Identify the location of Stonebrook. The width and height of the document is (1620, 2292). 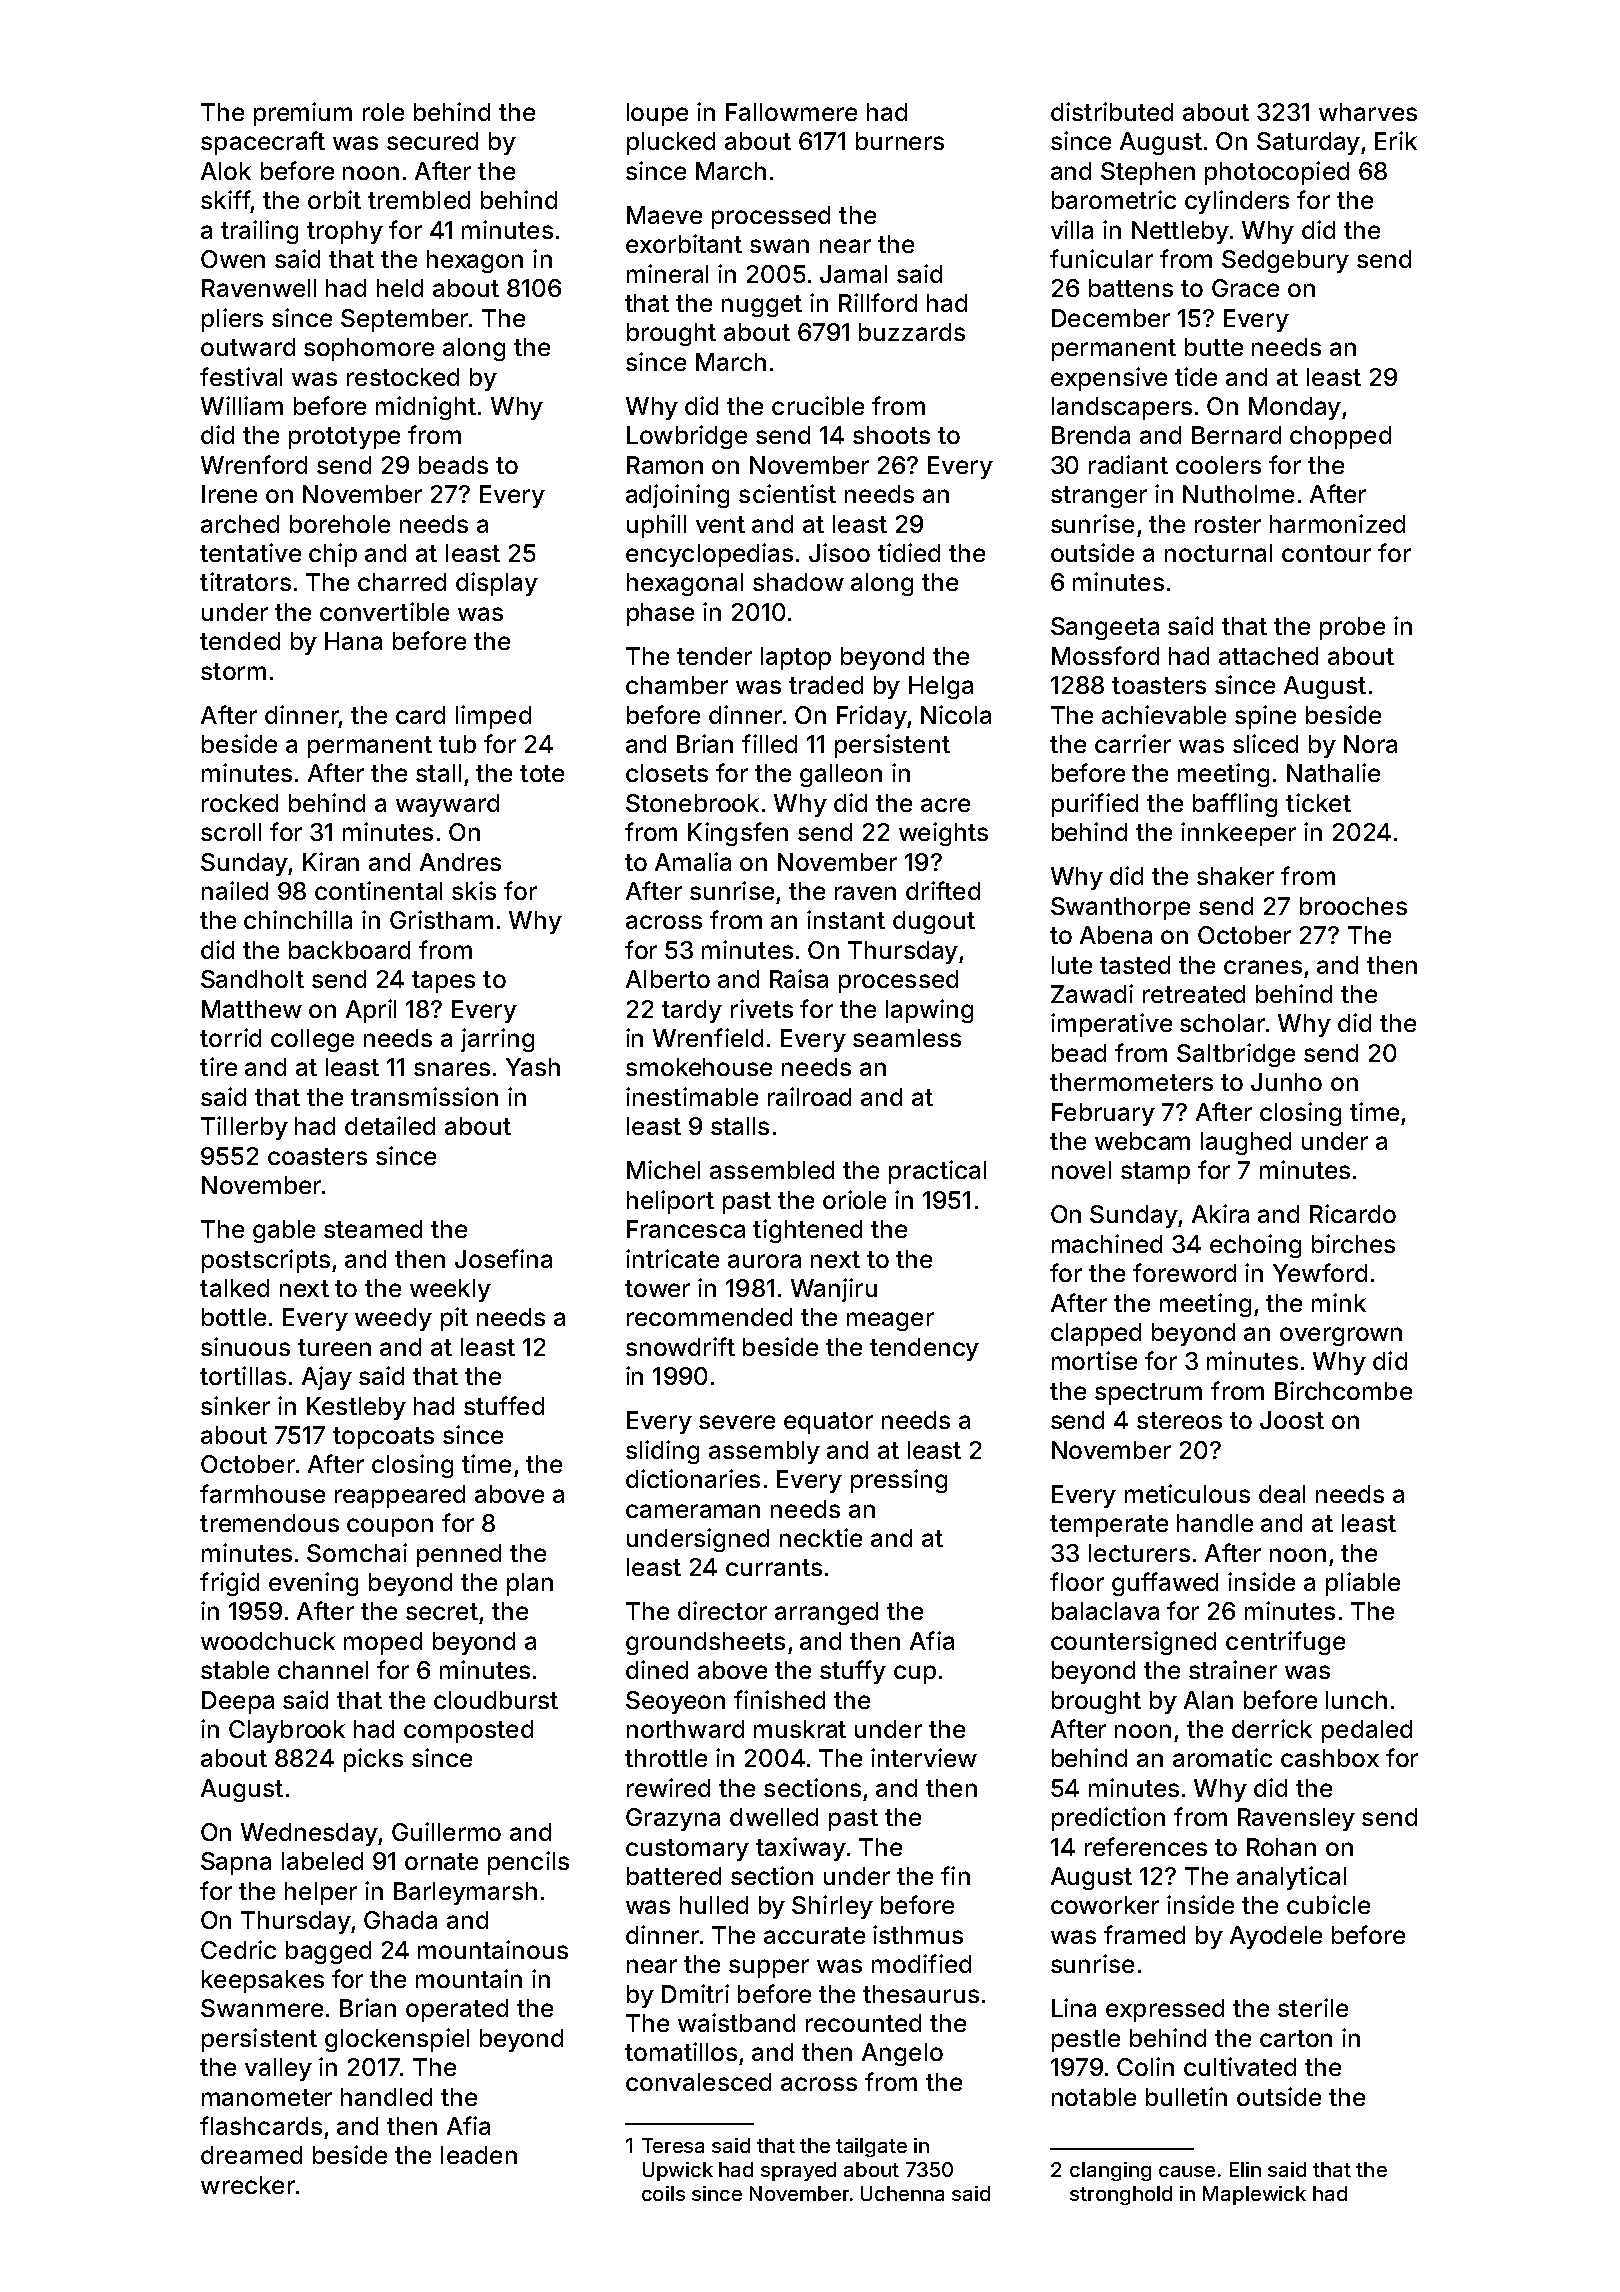
(692, 803).
